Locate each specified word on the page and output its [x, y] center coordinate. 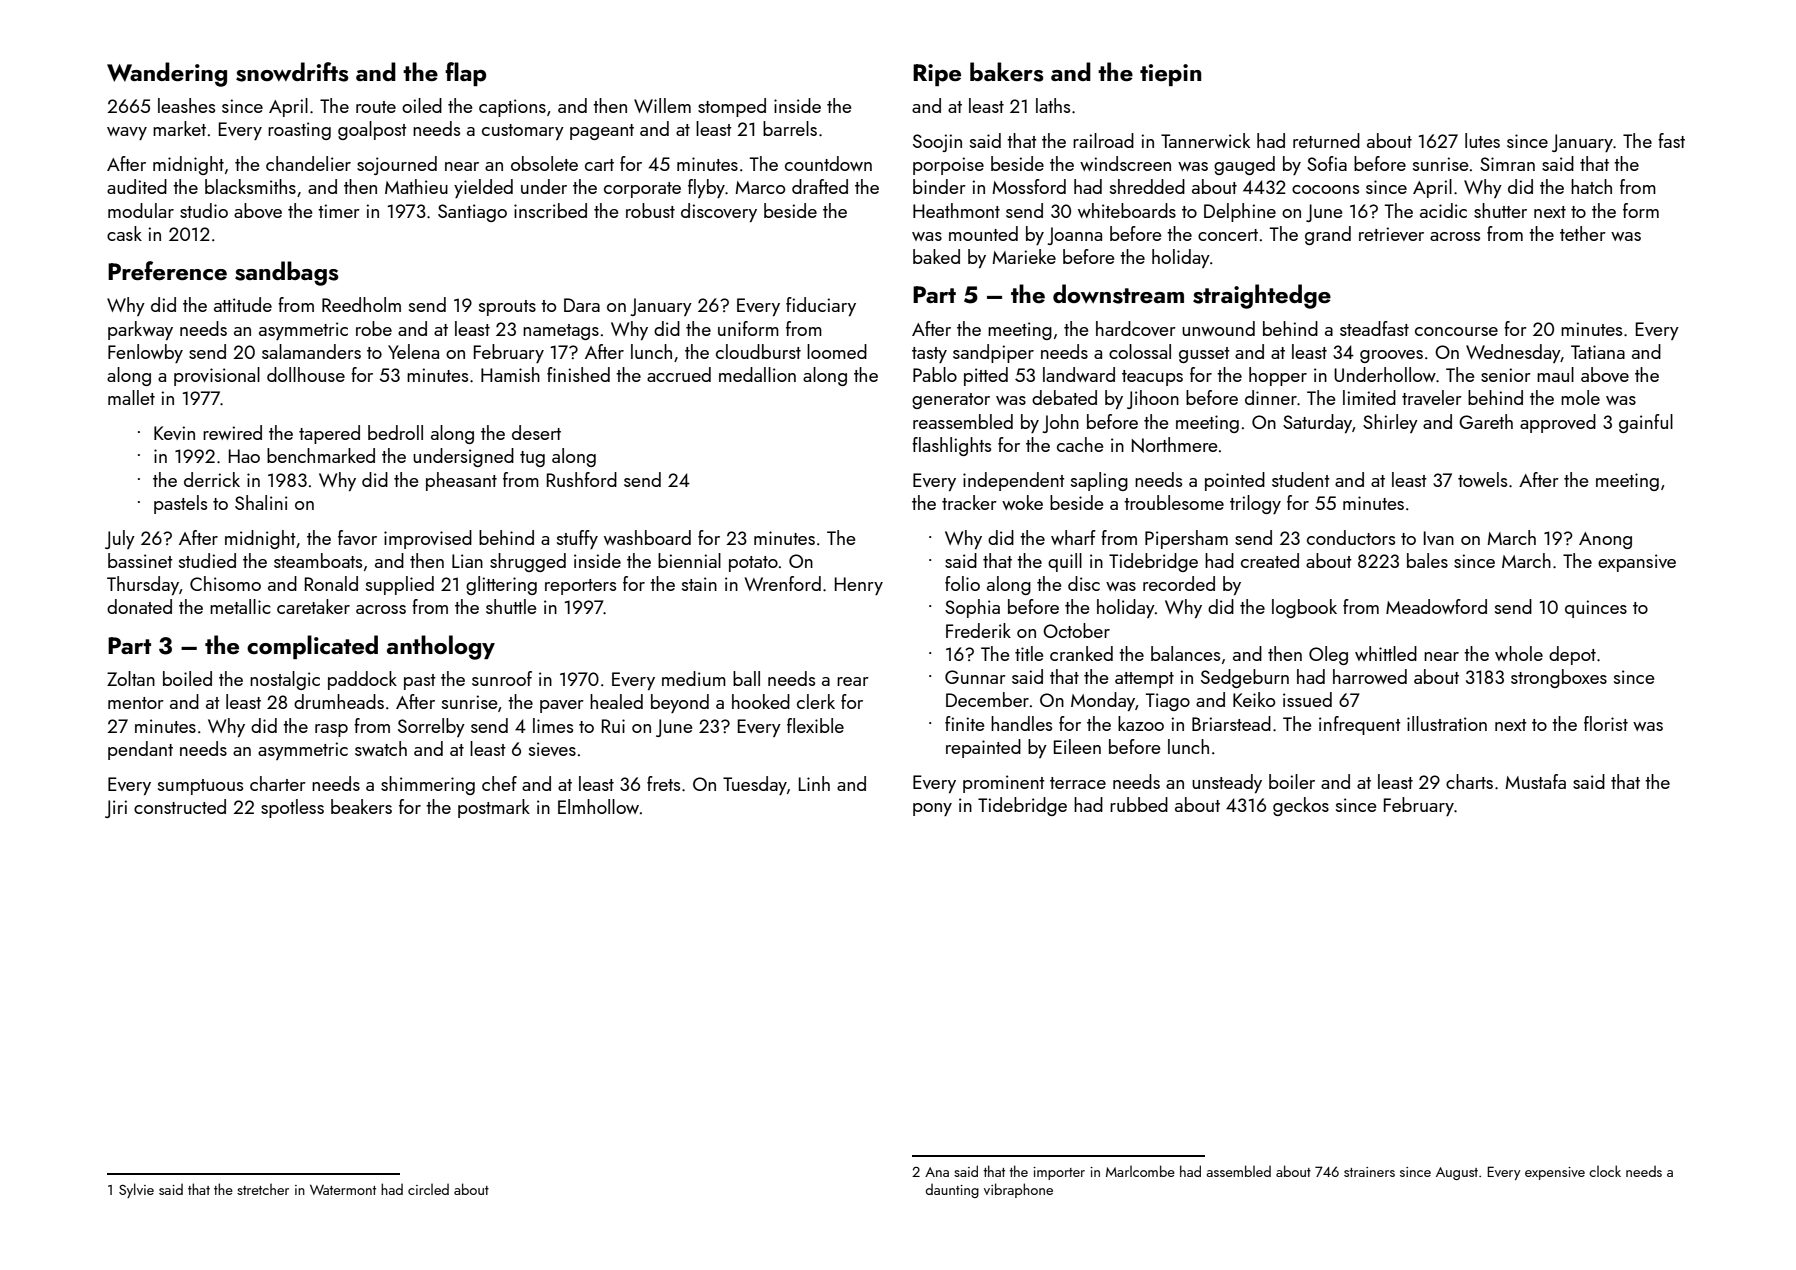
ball [746, 678]
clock [1605, 1171]
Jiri [116, 809]
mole [1580, 397]
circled [428, 1189]
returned [1326, 140]
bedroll [395, 432]
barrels [790, 128]
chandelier [308, 163]
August [1457, 1173]
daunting [952, 1190]
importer [1059, 1173]
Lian [467, 561]
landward [1079, 374]
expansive [1637, 563]
